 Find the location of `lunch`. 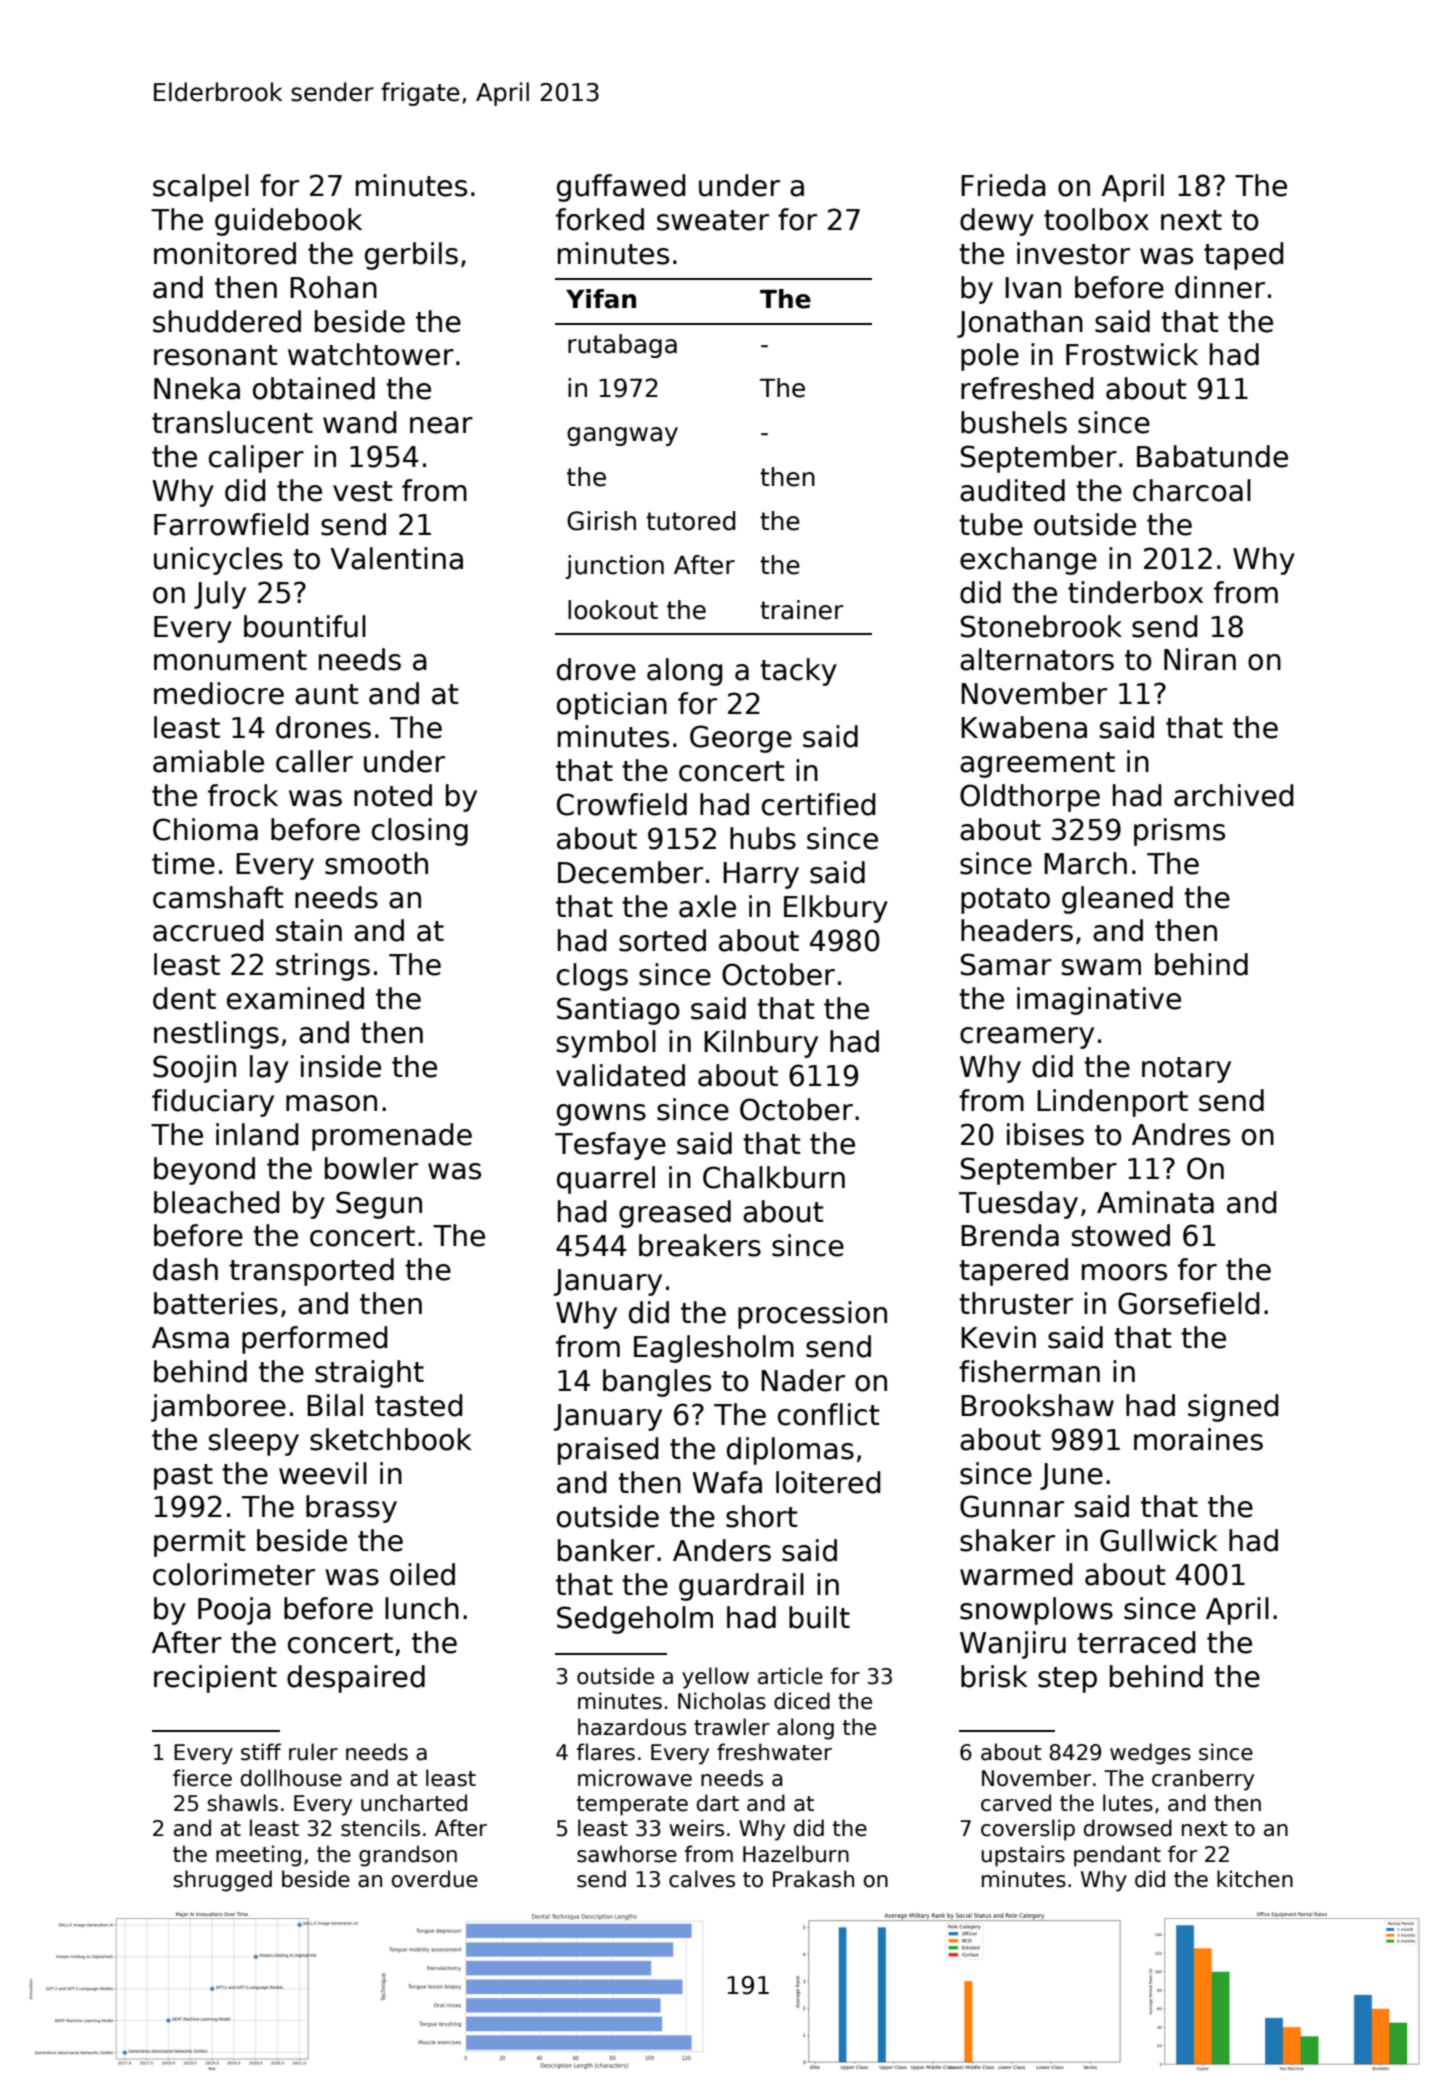

lunch is located at coordinates (422, 1608).
